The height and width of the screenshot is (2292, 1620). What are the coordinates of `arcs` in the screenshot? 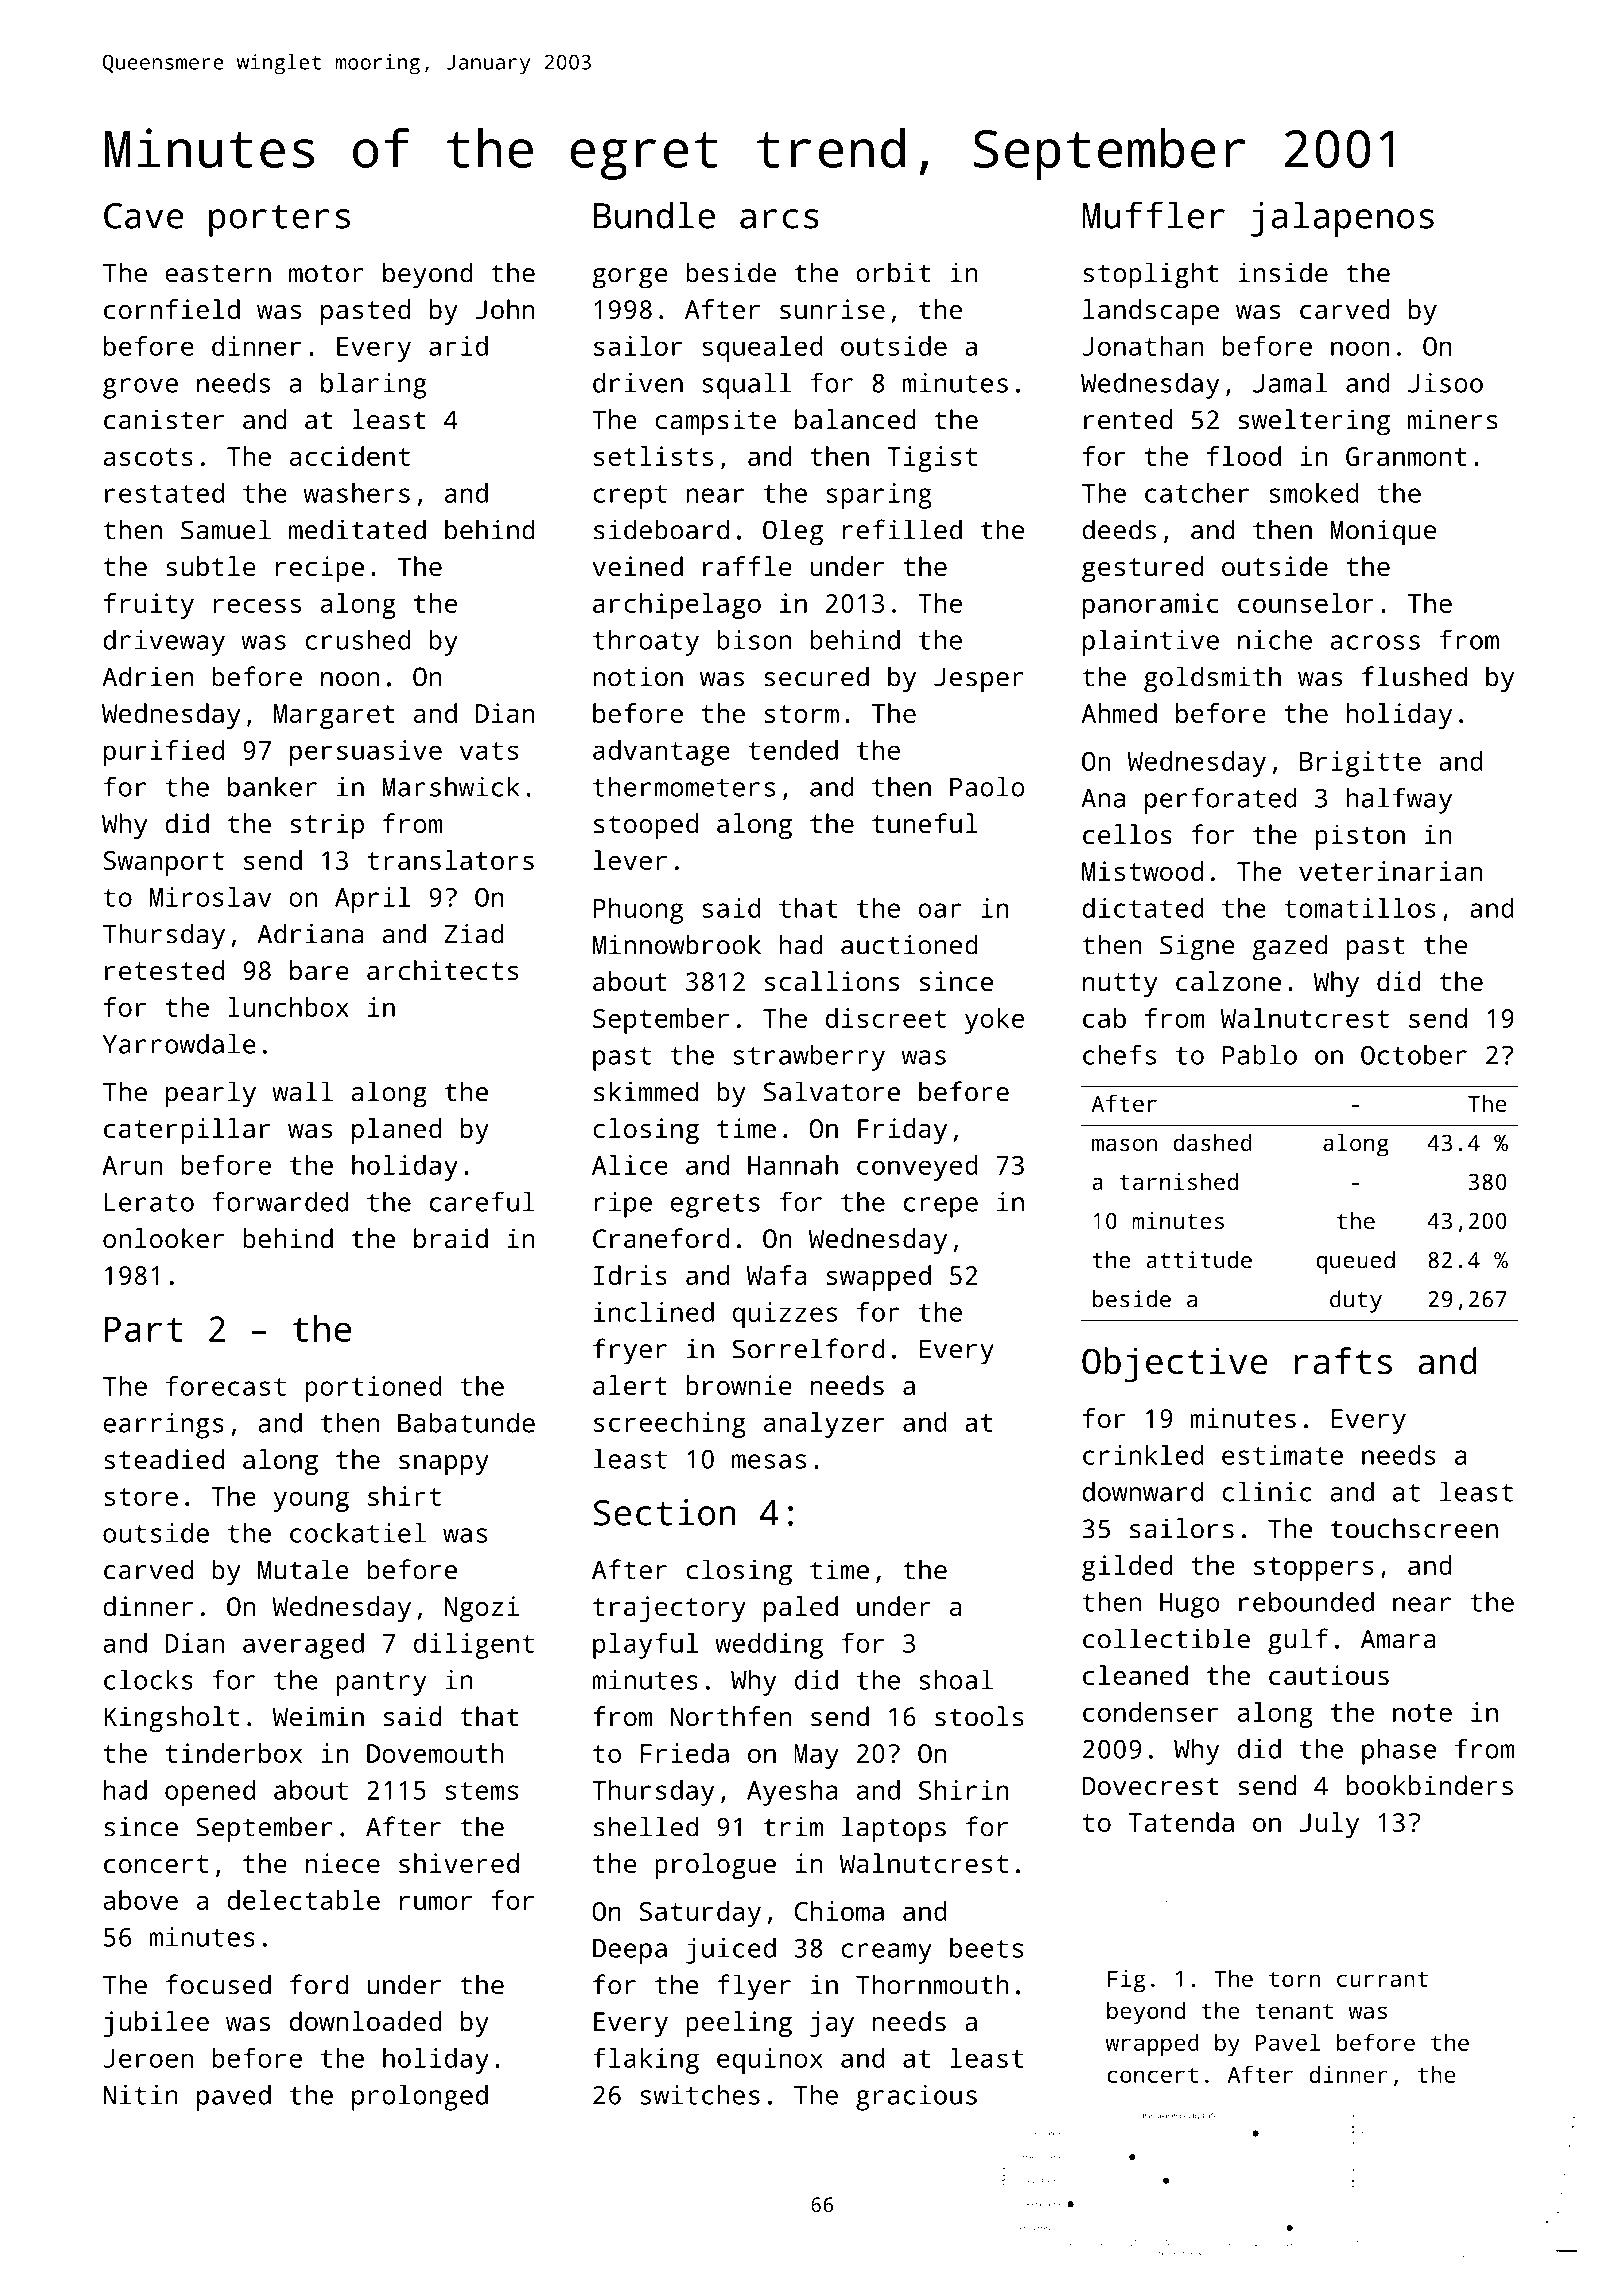 It's located at (779, 219).
